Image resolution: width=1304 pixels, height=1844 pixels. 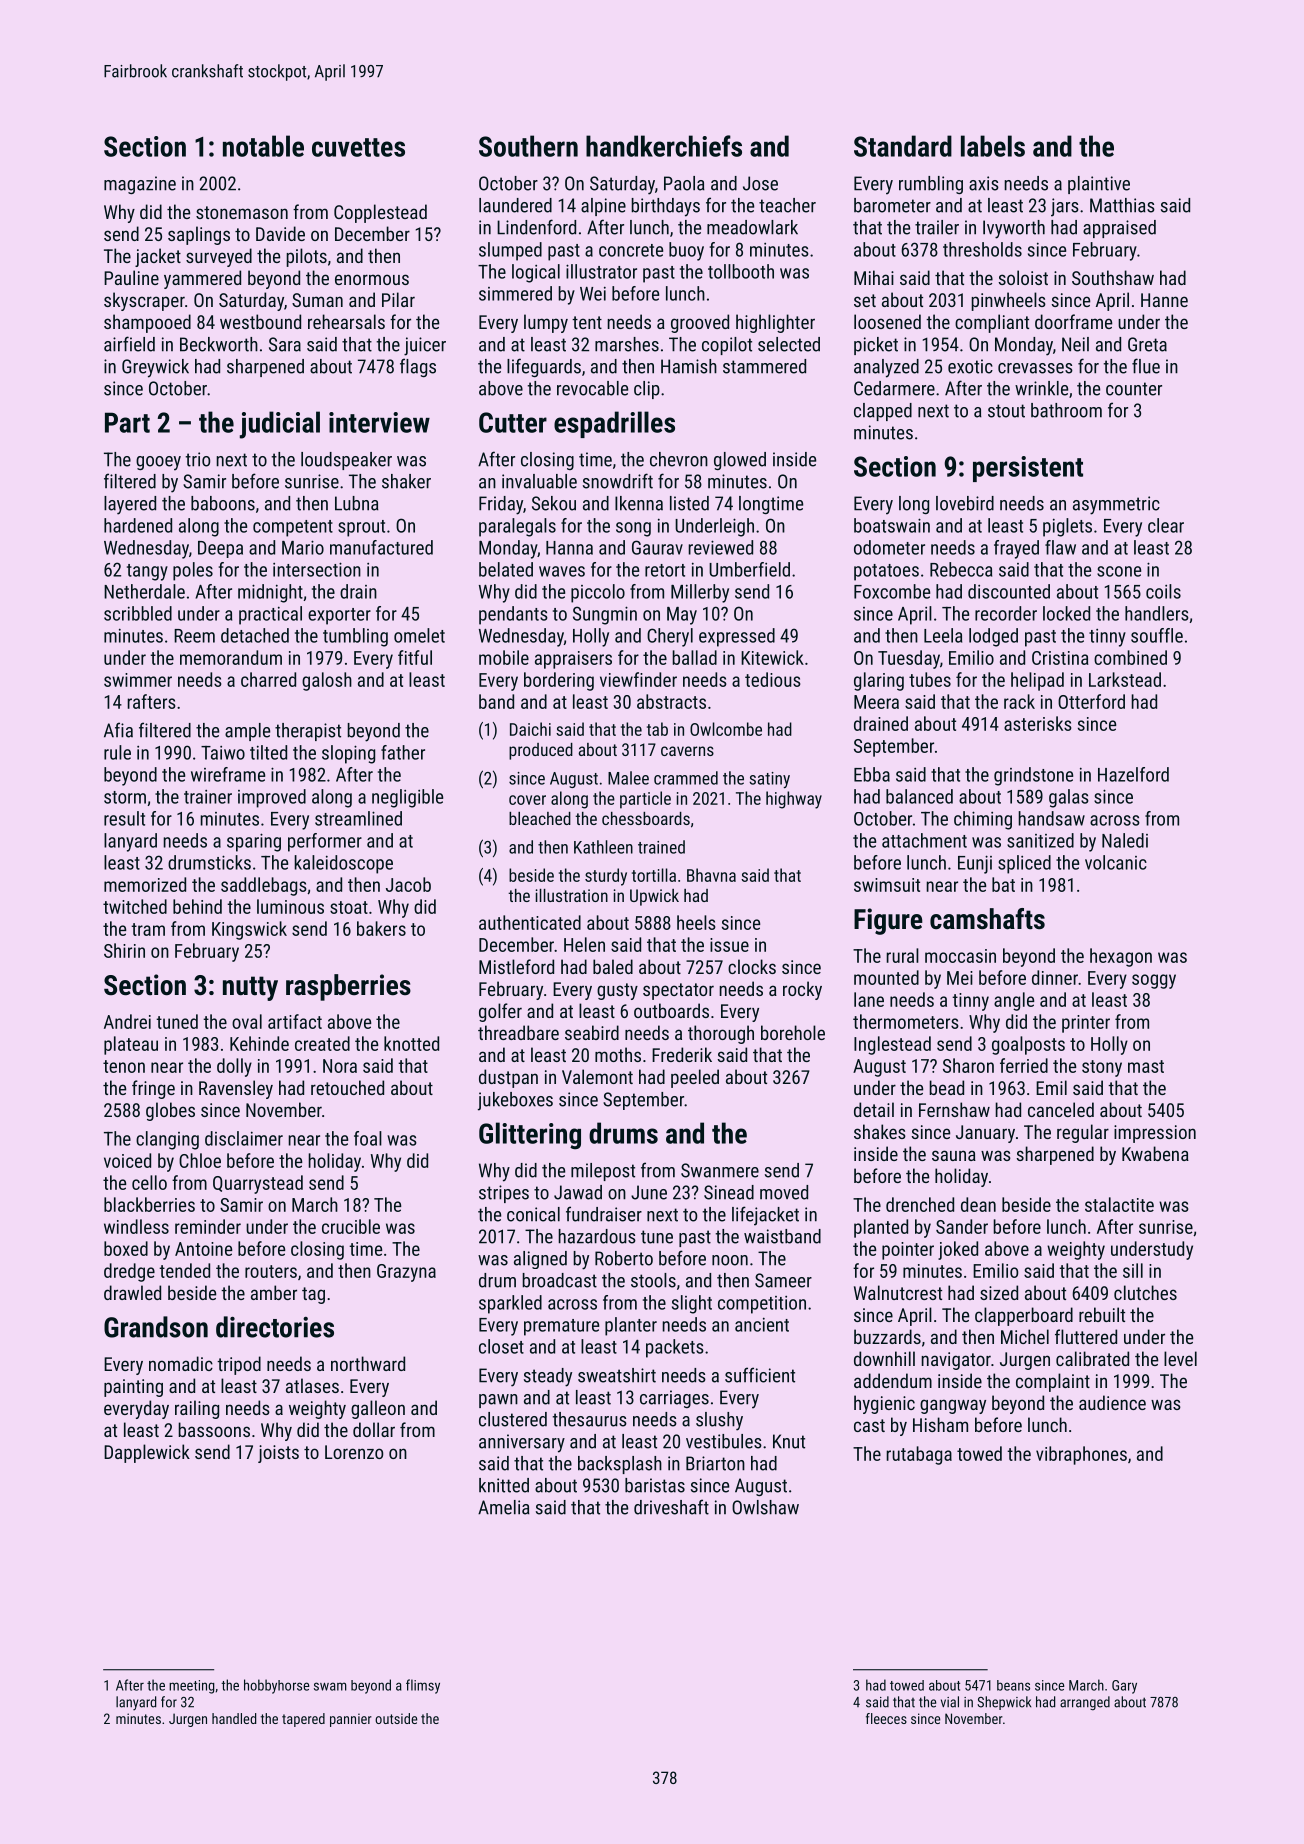 What do you see at coordinates (528, 146) in the screenshot?
I see `Southern` at bounding box center [528, 146].
